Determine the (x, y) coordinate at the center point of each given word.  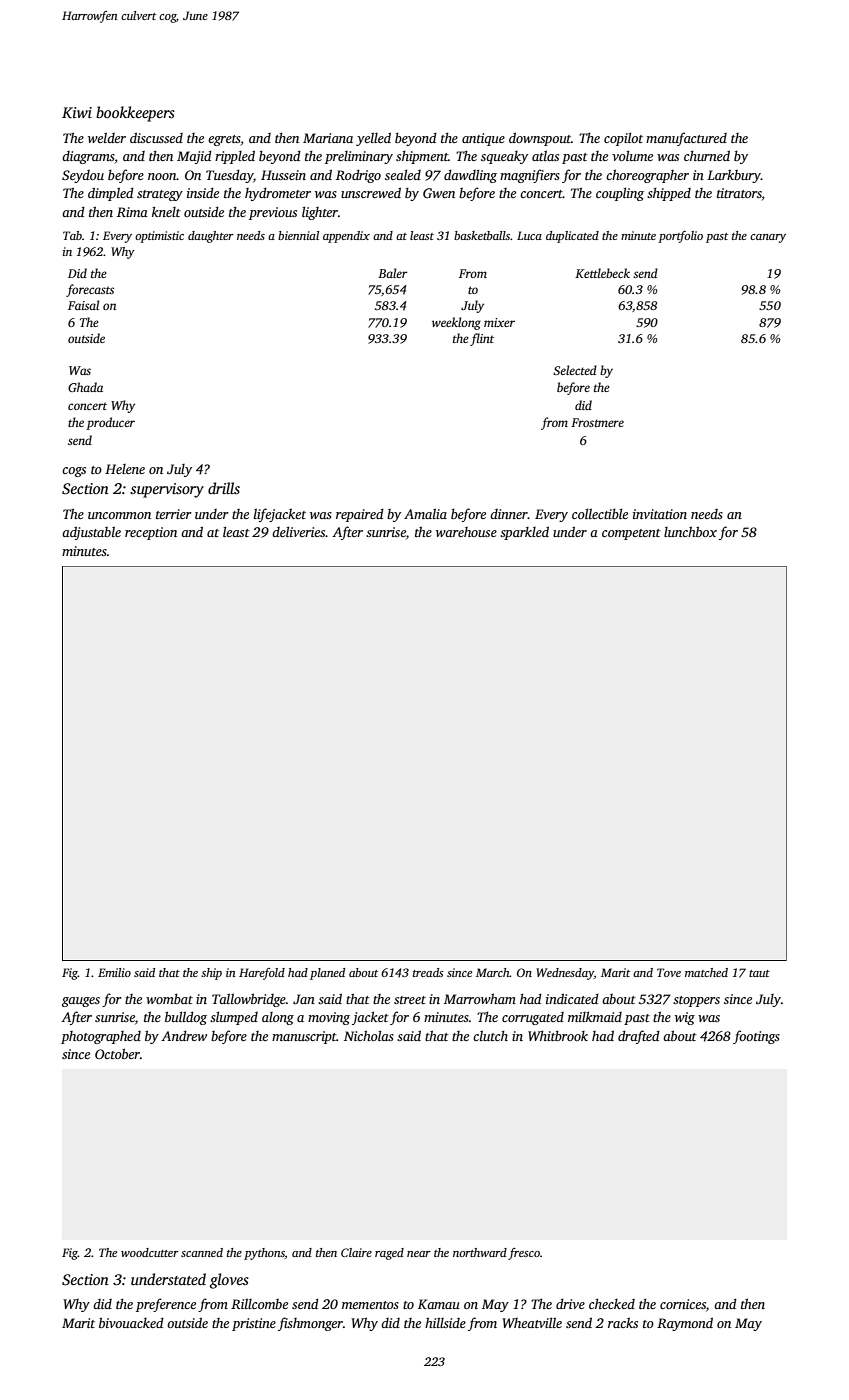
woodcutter (150, 1252)
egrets (224, 140)
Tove (669, 972)
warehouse (466, 532)
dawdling (470, 176)
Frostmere (597, 422)
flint (482, 339)
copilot (623, 139)
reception (151, 533)
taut (759, 973)
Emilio (114, 972)
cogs (74, 472)
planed (327, 974)
